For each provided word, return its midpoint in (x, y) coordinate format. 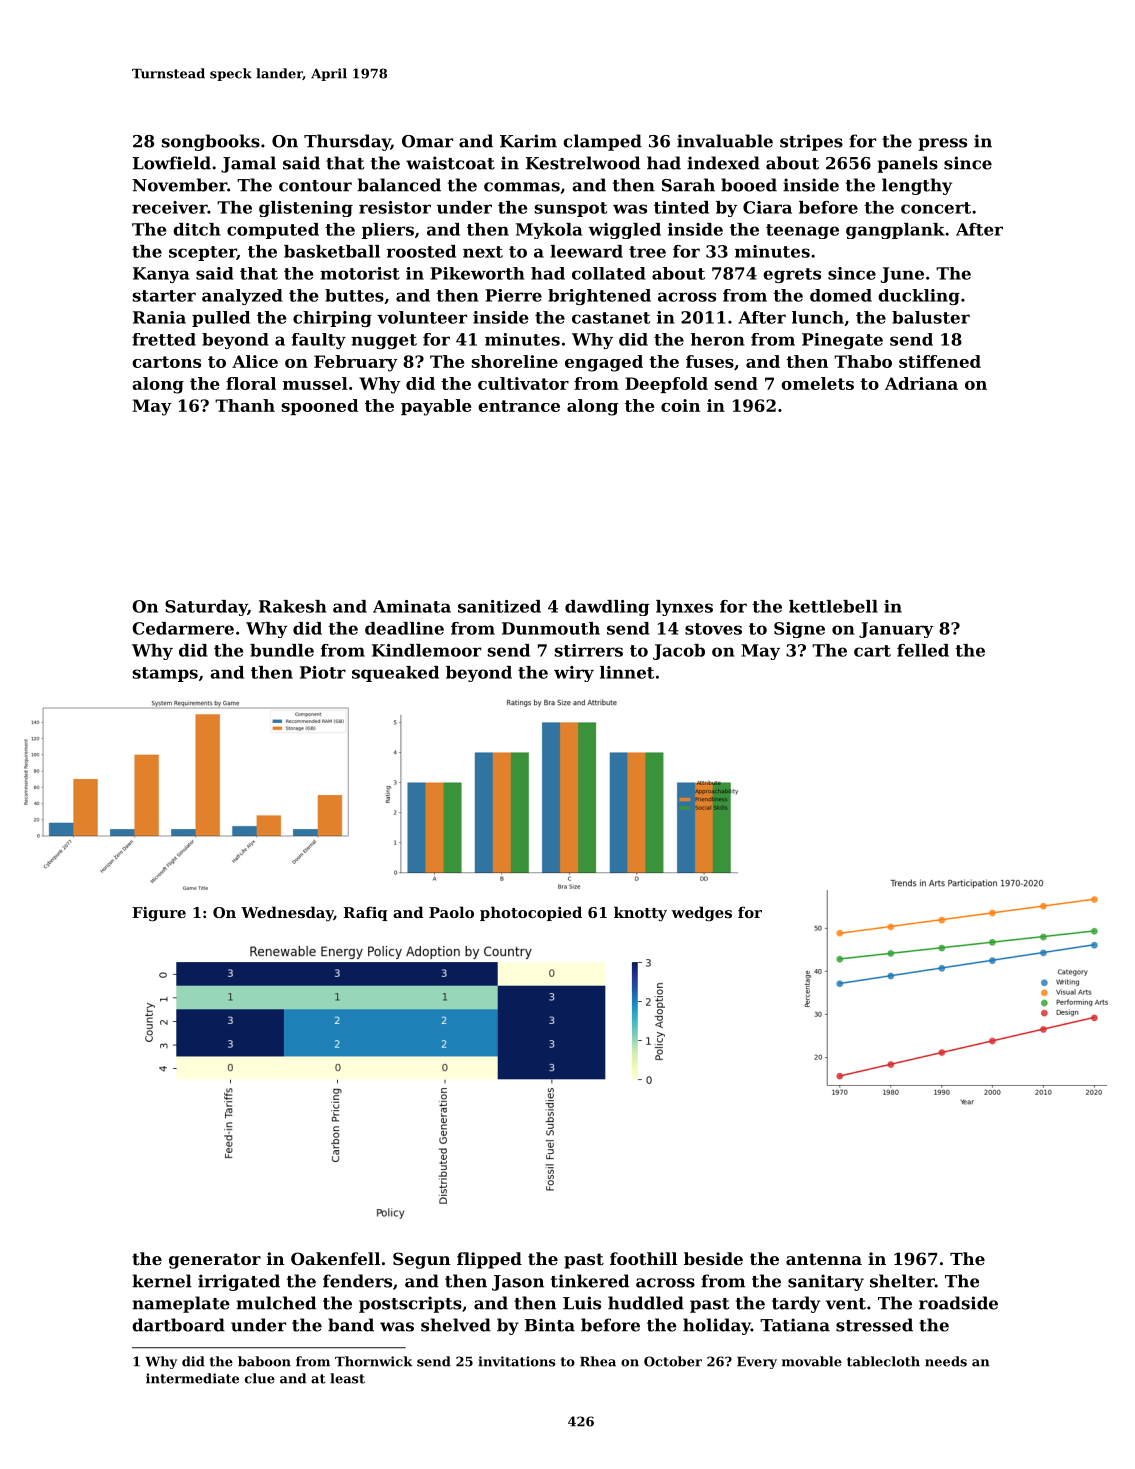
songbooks (211, 142)
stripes (811, 142)
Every (757, 1363)
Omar (427, 141)
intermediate (192, 1378)
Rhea (598, 1361)
